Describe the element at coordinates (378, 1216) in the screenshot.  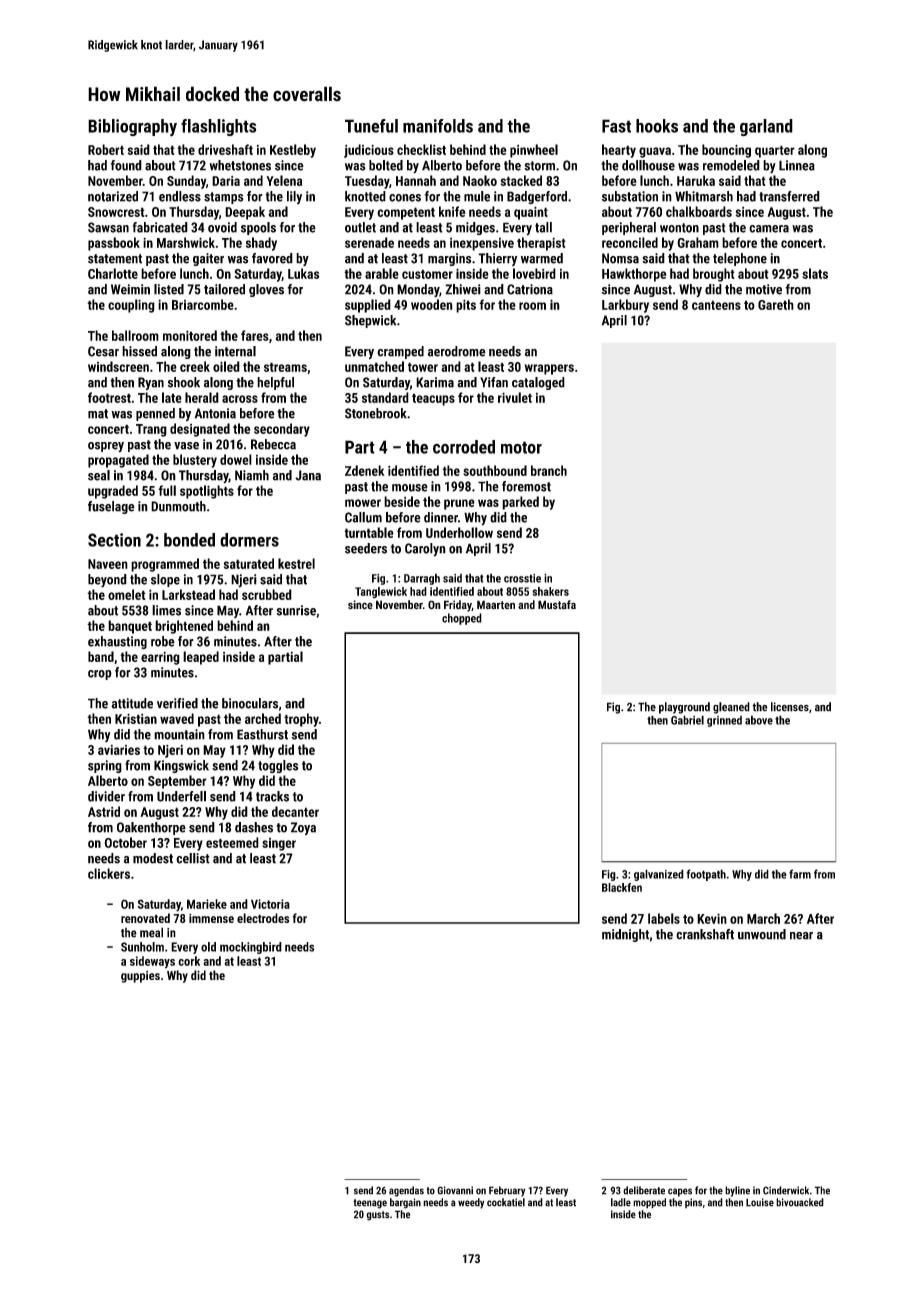
I see `gusts` at that location.
